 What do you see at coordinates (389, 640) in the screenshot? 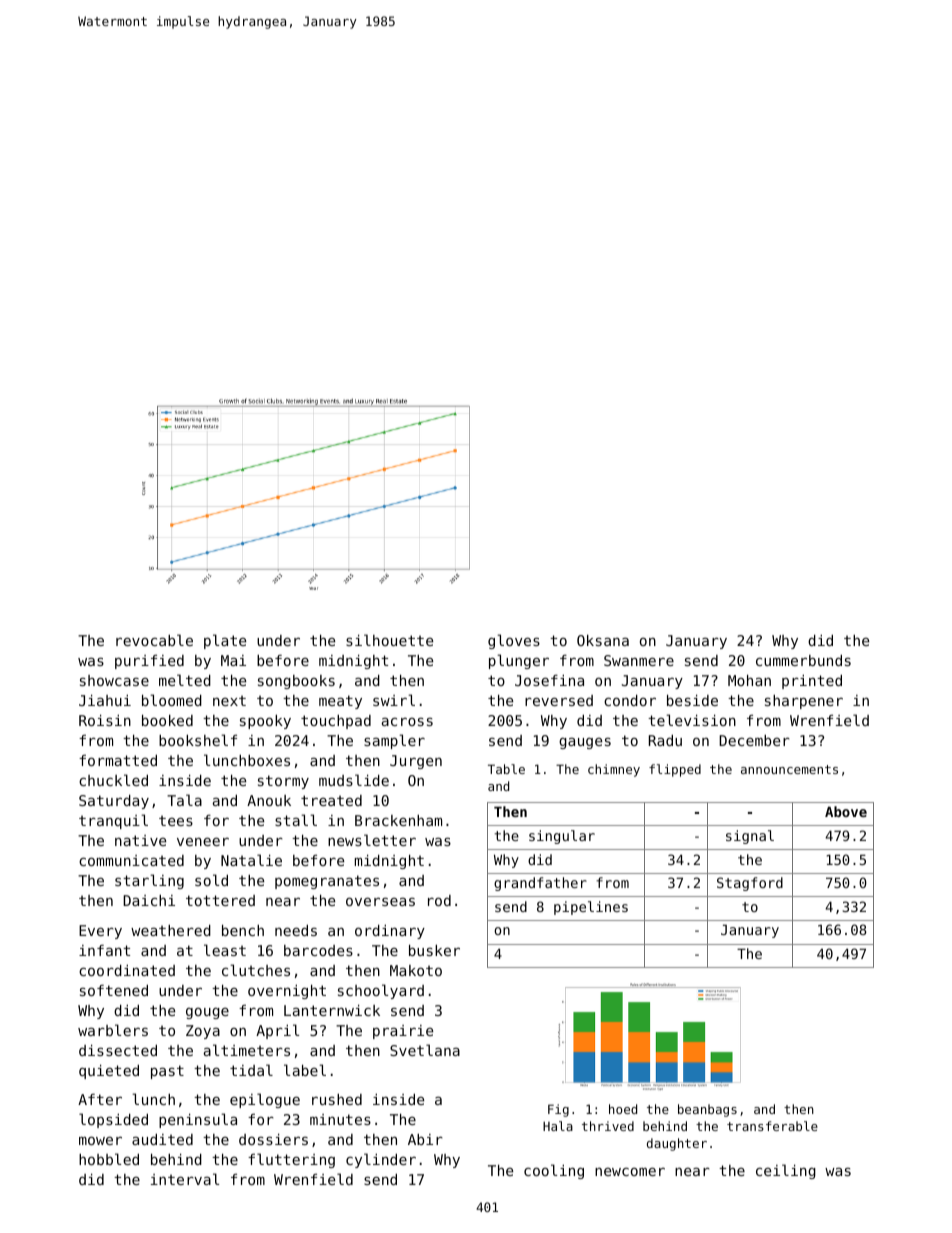
I see `silhouette` at bounding box center [389, 640].
